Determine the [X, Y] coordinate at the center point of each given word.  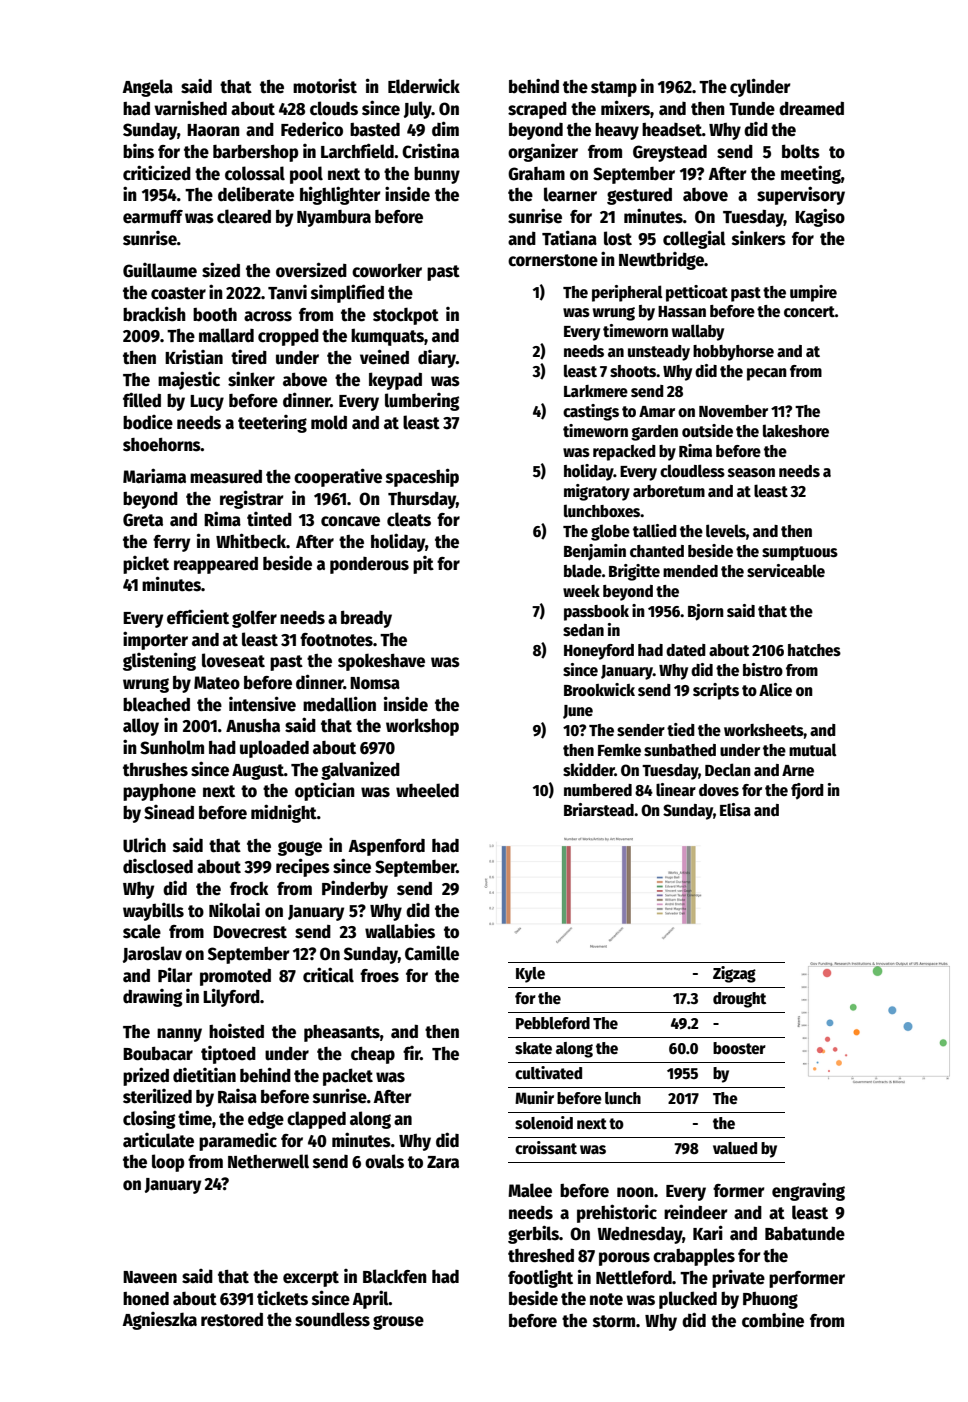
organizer [543, 153]
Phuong [770, 1300]
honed [146, 1299]
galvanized [360, 771]
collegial [694, 239]
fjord [807, 791]
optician [325, 791]
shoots [633, 371]
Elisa [735, 809]
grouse [398, 1322]
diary [437, 359]
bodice [148, 422]
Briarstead [599, 809]
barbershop [255, 153]
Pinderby [355, 889]
